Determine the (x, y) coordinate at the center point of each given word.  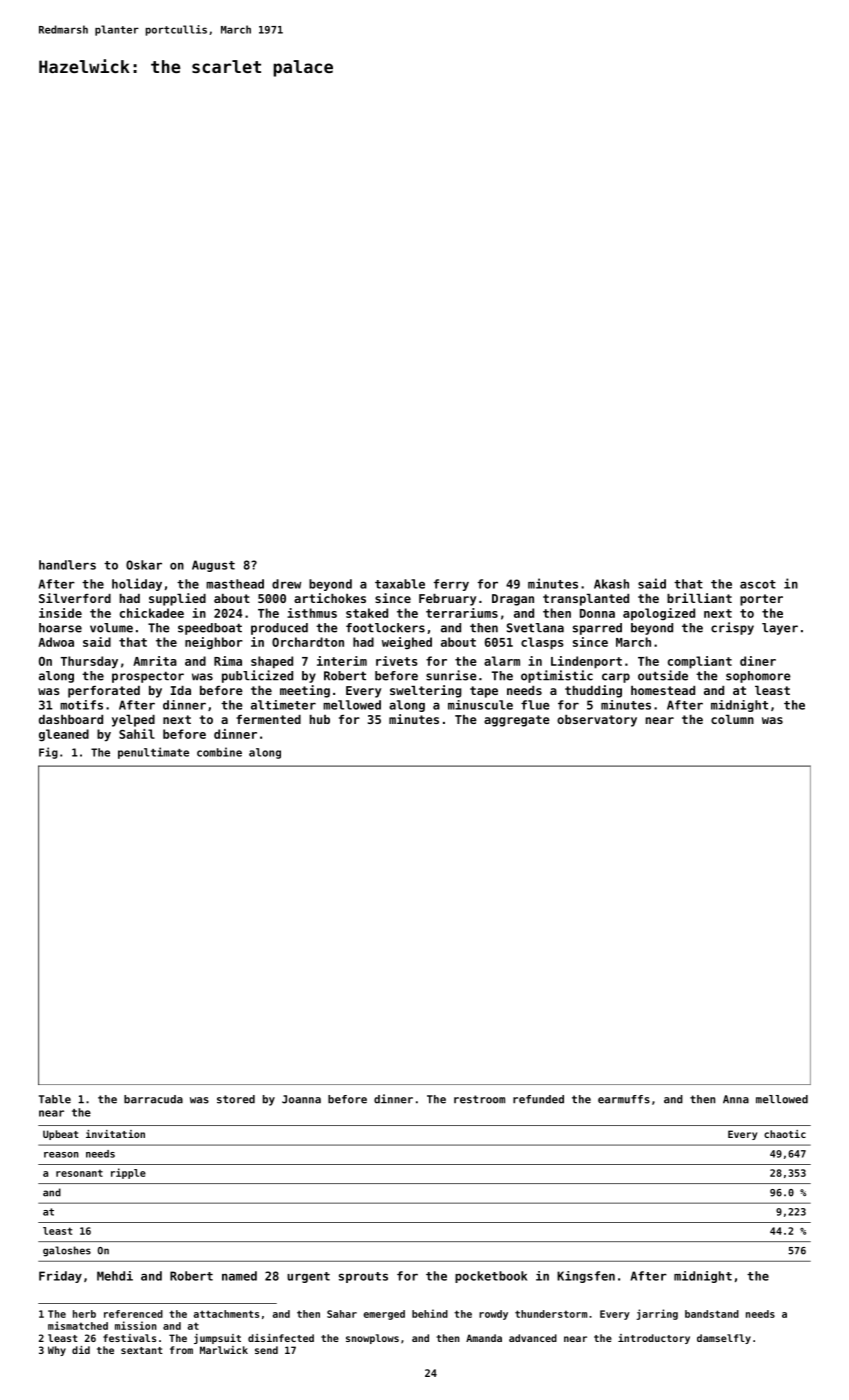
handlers (67, 565)
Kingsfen (586, 1277)
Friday (60, 1277)
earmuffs (624, 1099)
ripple (128, 1173)
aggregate (517, 721)
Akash (611, 584)
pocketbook (491, 1277)
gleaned (64, 735)
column (732, 719)
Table (55, 1099)
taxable (400, 584)
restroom (479, 1099)
